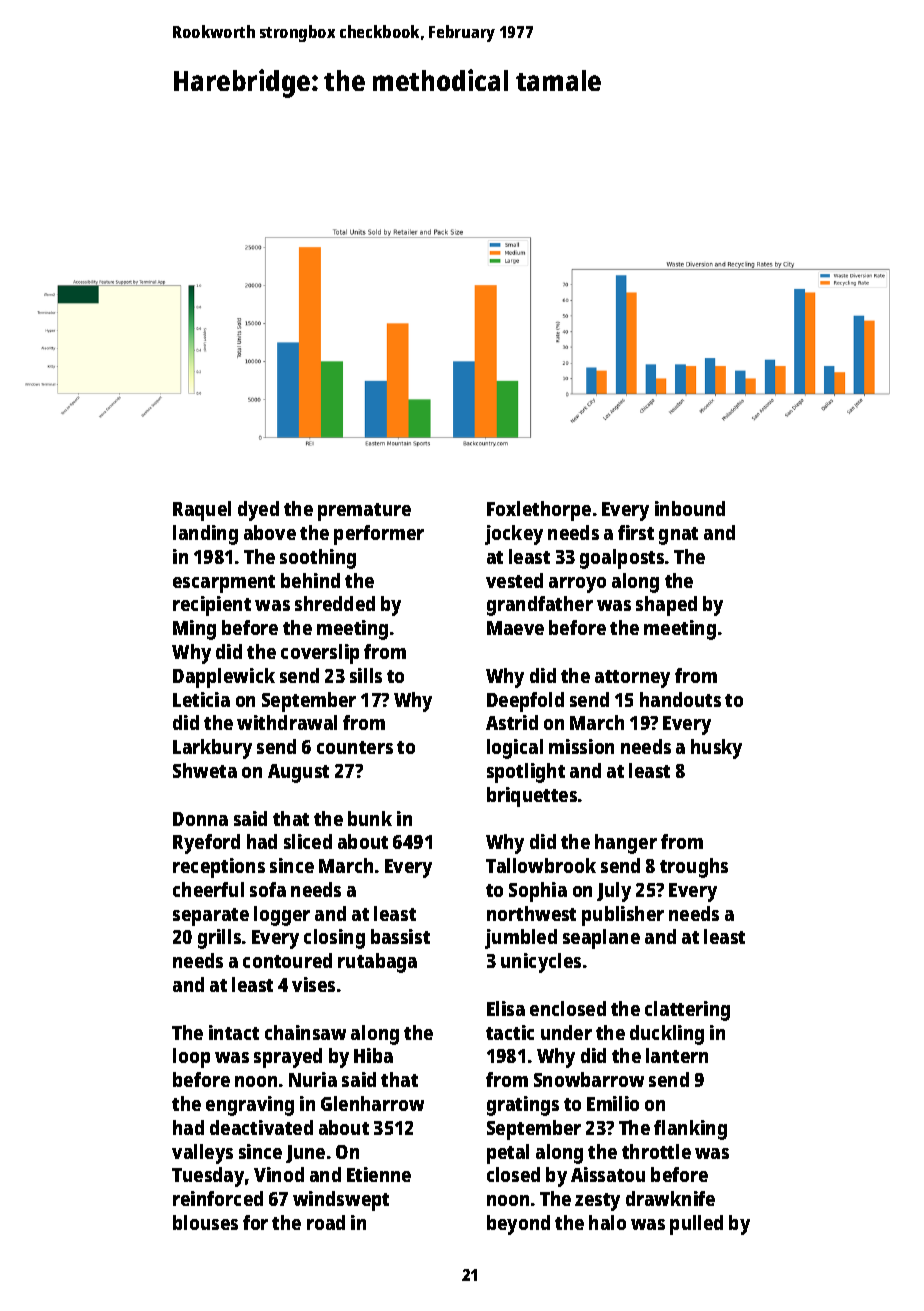 This screenshot has height=1311, width=924. Describe the element at coordinates (326, 1222) in the screenshot. I see `road` at that location.
